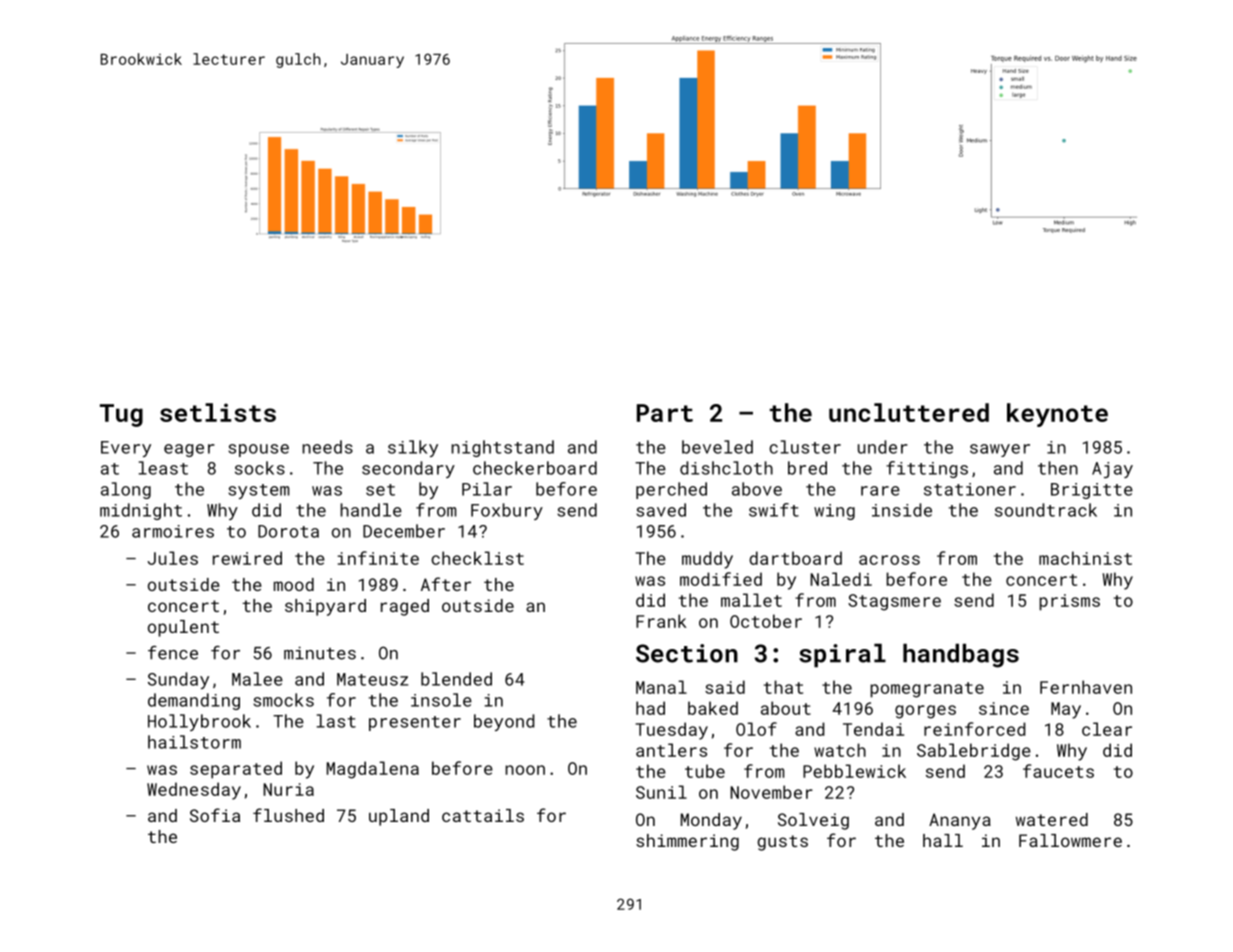  What do you see at coordinates (194, 742) in the document?
I see `hailstorm` at bounding box center [194, 742].
